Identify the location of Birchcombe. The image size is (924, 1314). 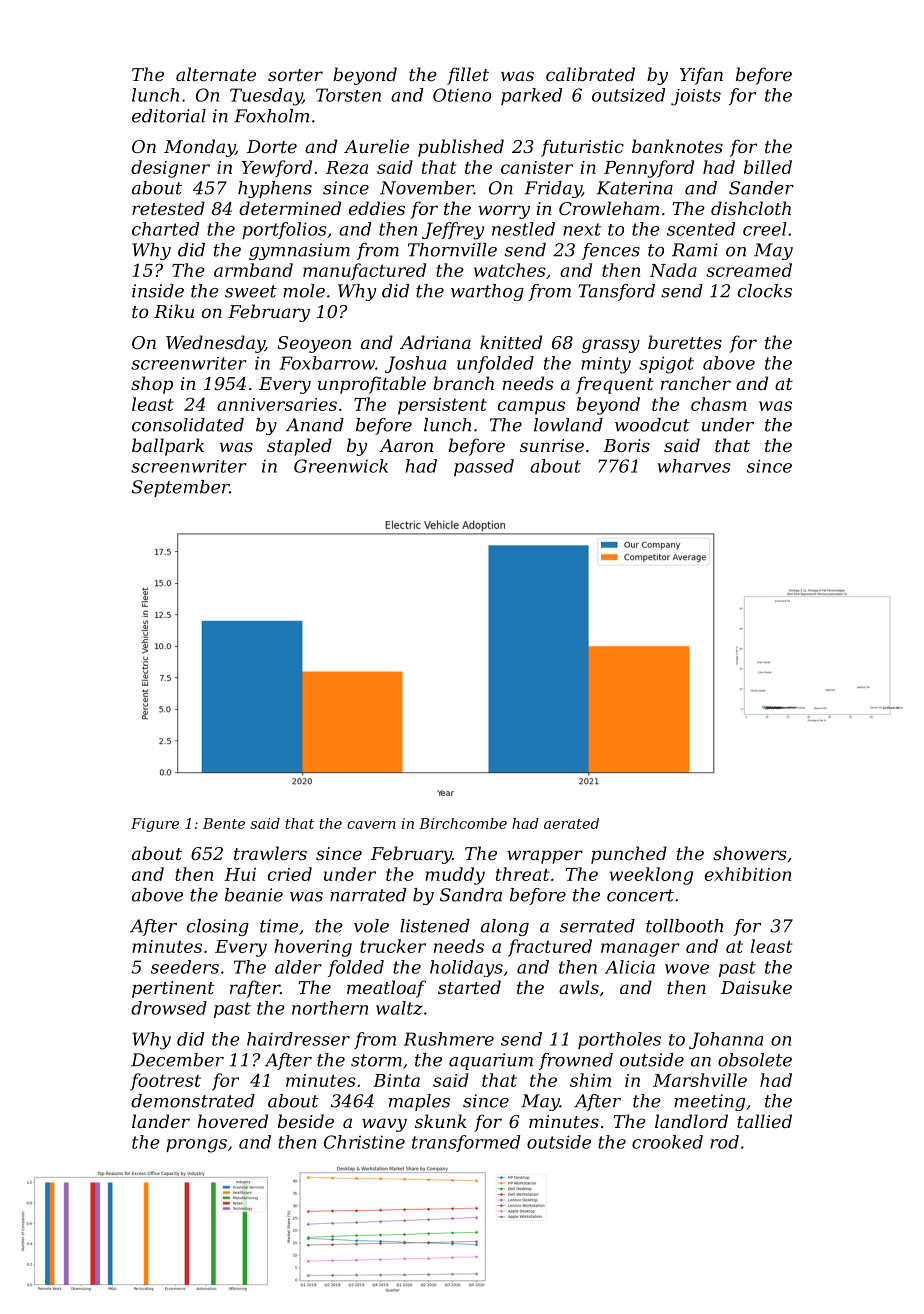
(463, 823).
